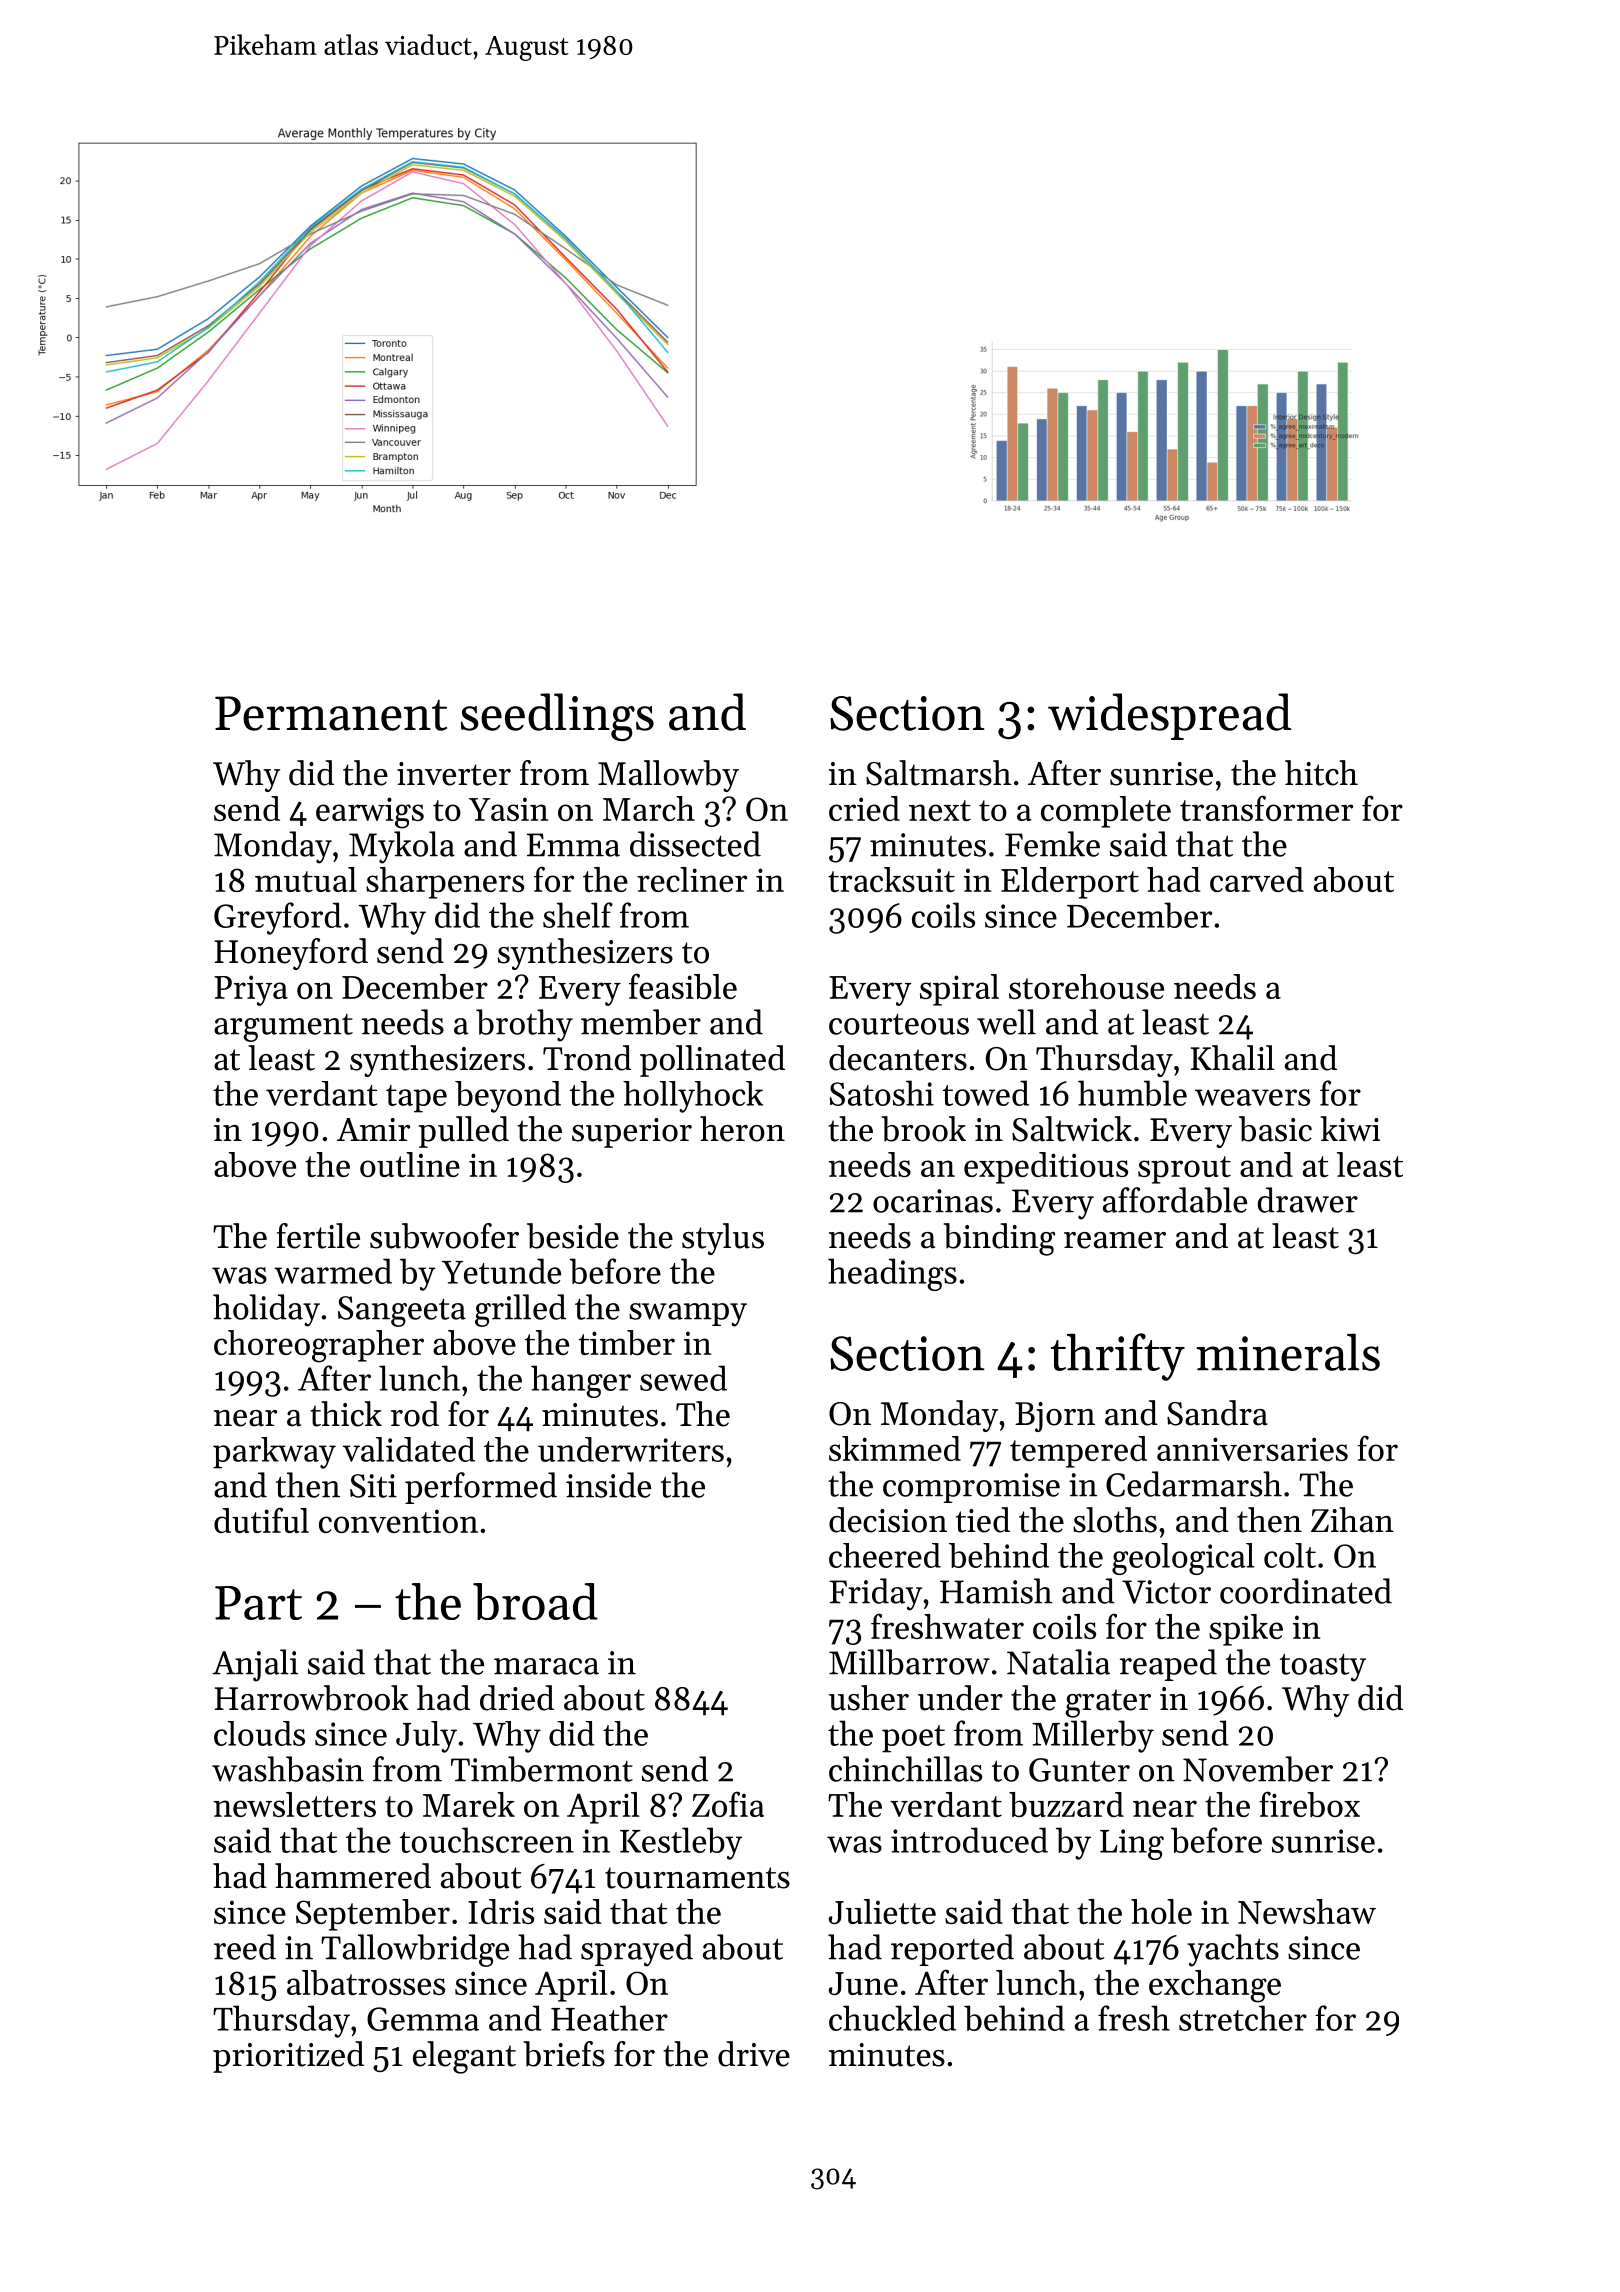  Describe the element at coordinates (331, 713) in the screenshot. I see `Permanent` at that location.
